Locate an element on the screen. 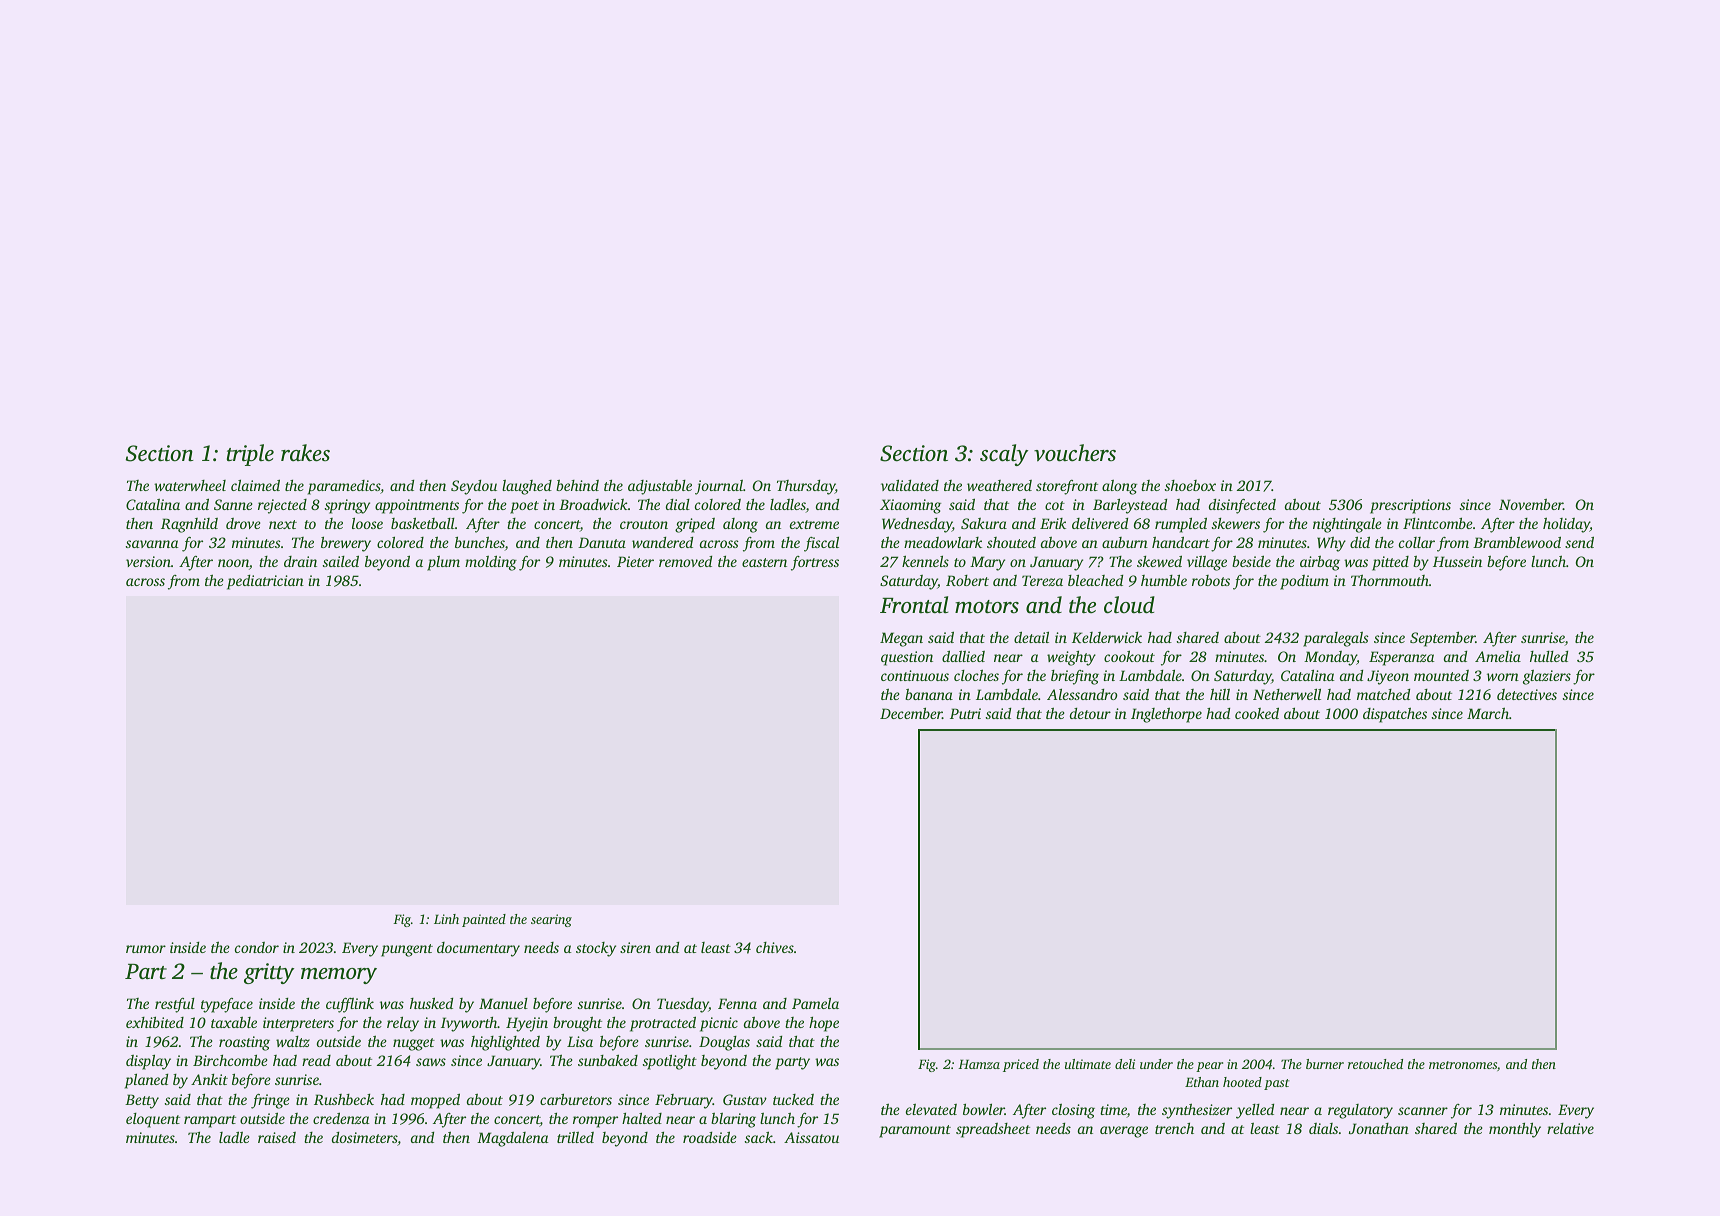 The image size is (1720, 1216). behind is located at coordinates (577, 485).
